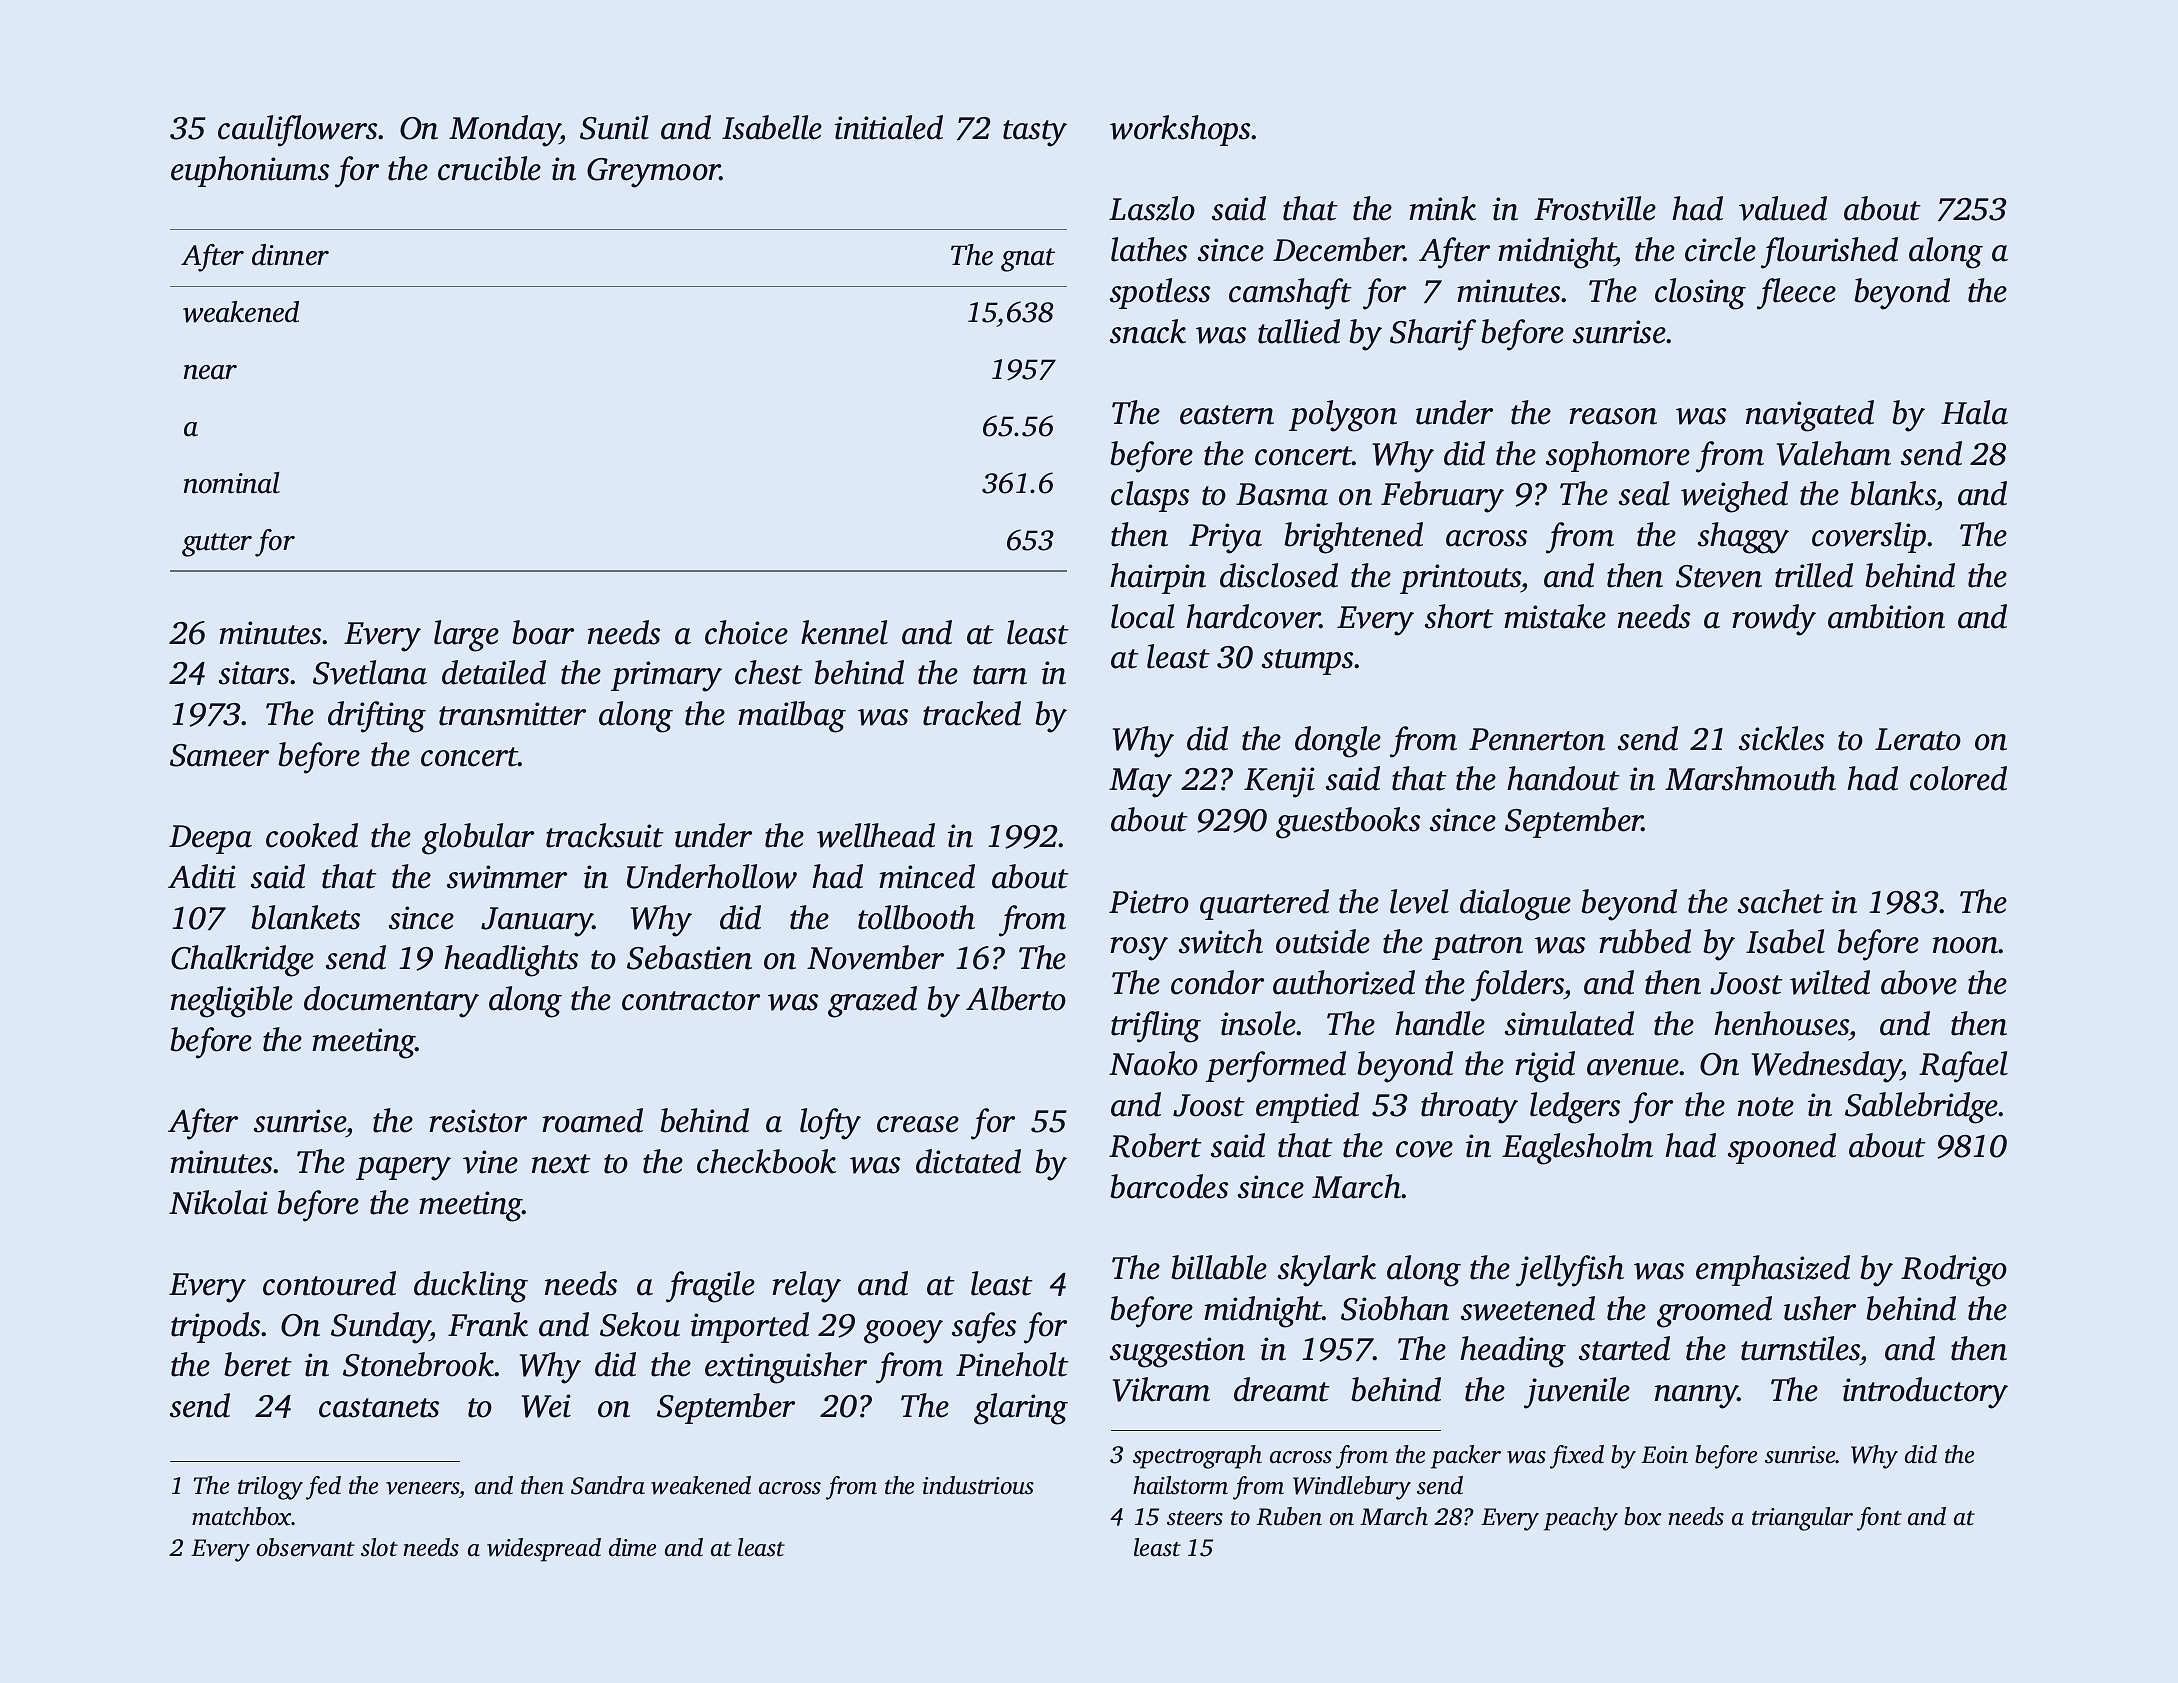  What do you see at coordinates (504, 131) in the screenshot?
I see `Monday` at bounding box center [504, 131].
